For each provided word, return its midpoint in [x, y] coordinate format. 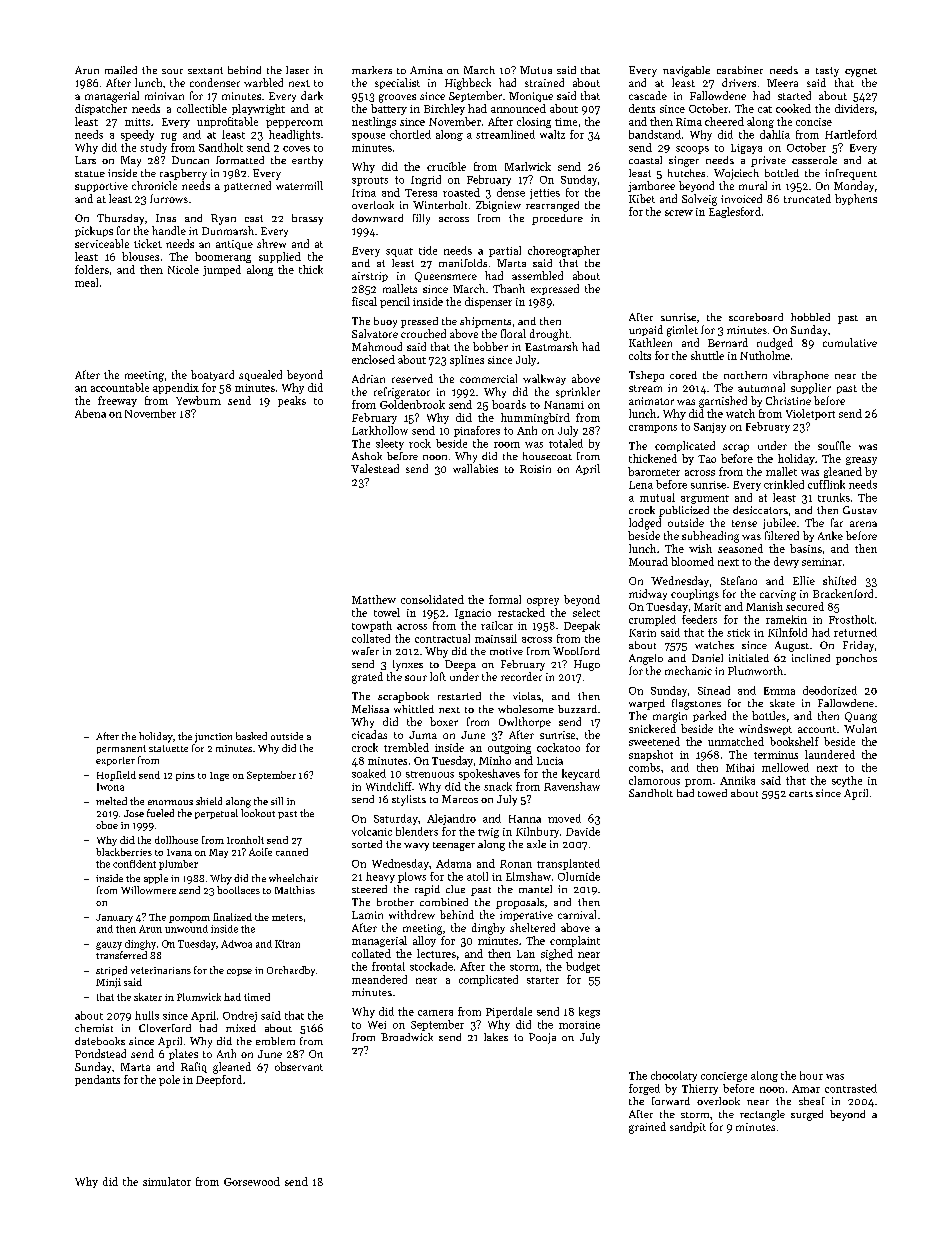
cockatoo [558, 747]
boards [509, 404]
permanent [121, 749]
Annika [737, 780]
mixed [241, 1028]
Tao [707, 459]
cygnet [861, 72]
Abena [90, 413]
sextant [205, 70]
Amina [426, 70]
